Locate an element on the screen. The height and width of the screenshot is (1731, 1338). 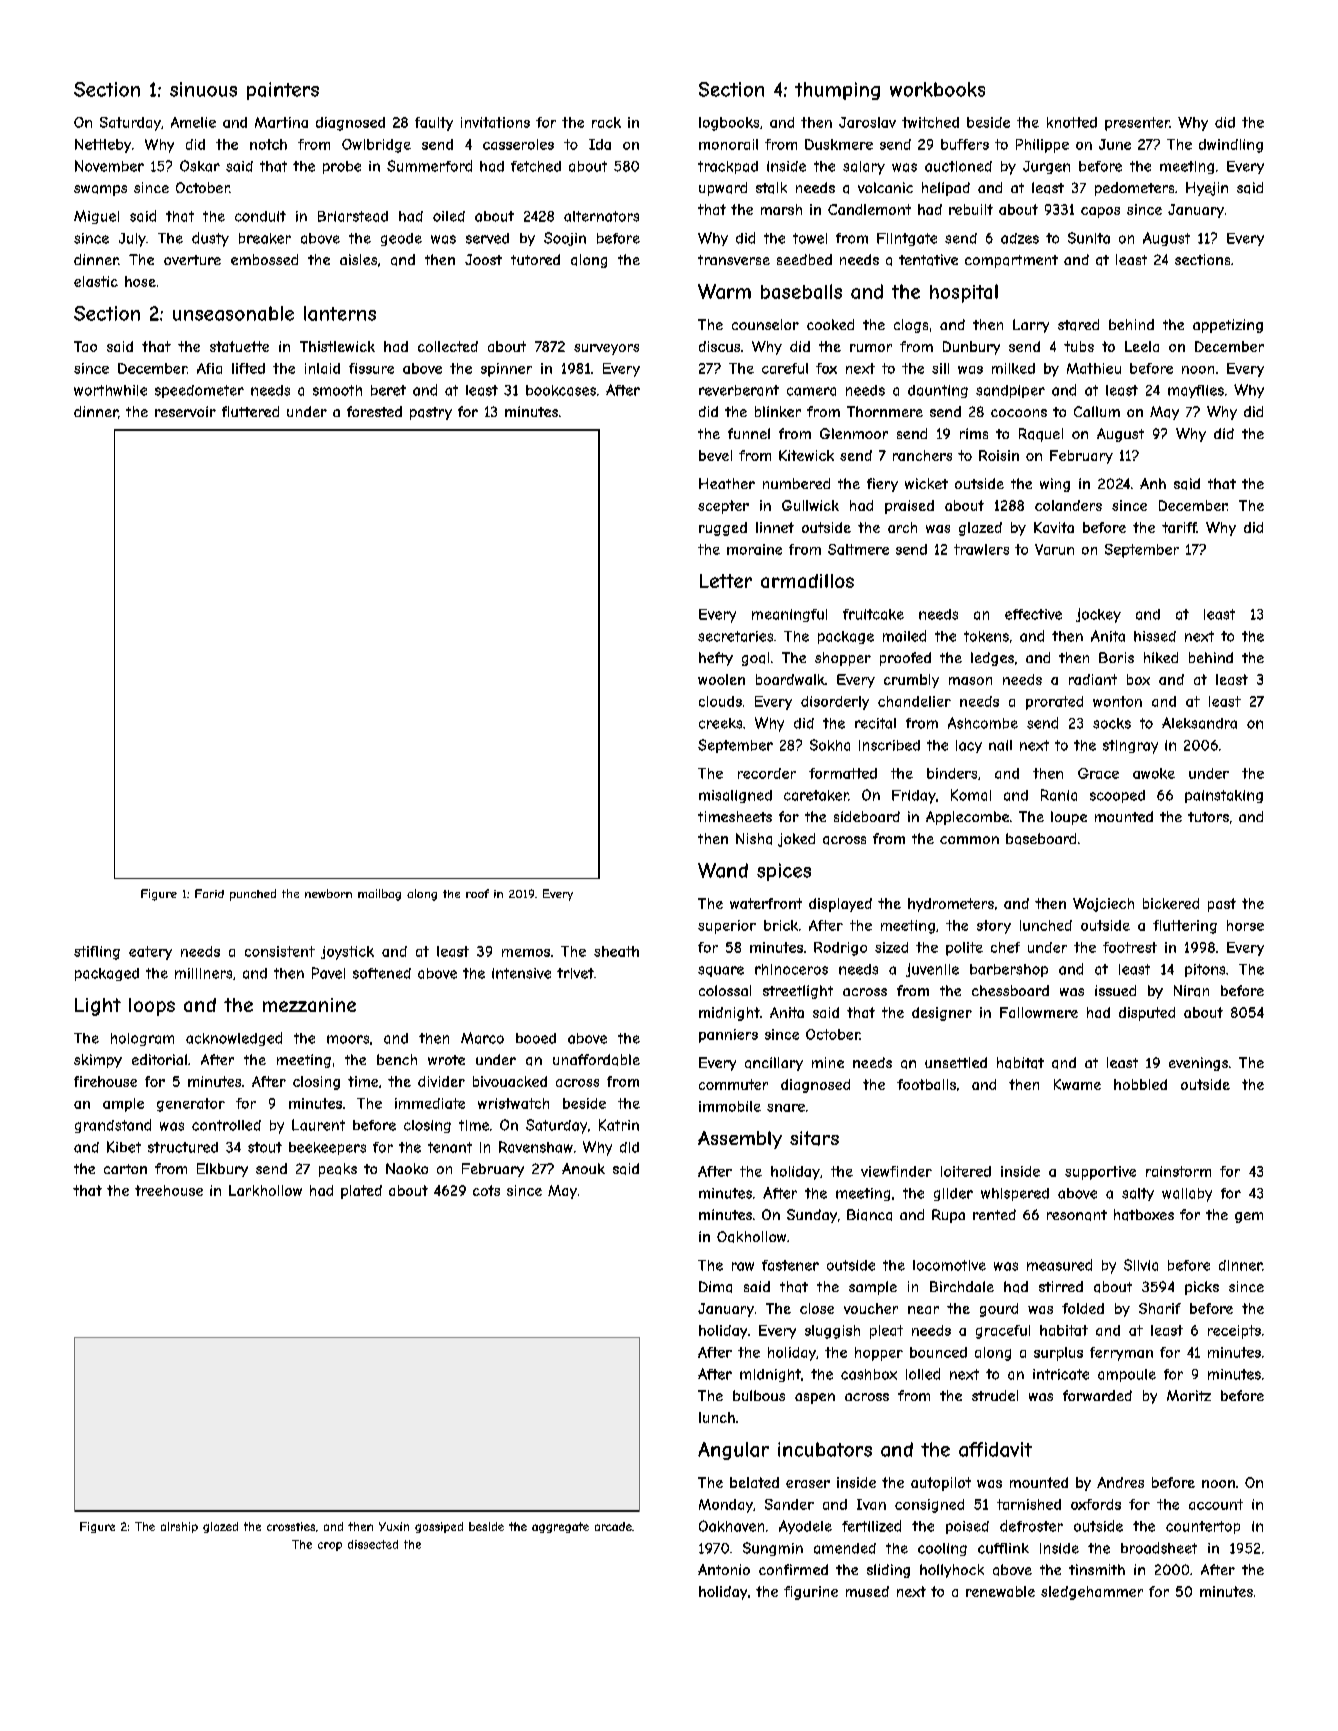
fetched is located at coordinates (536, 166).
